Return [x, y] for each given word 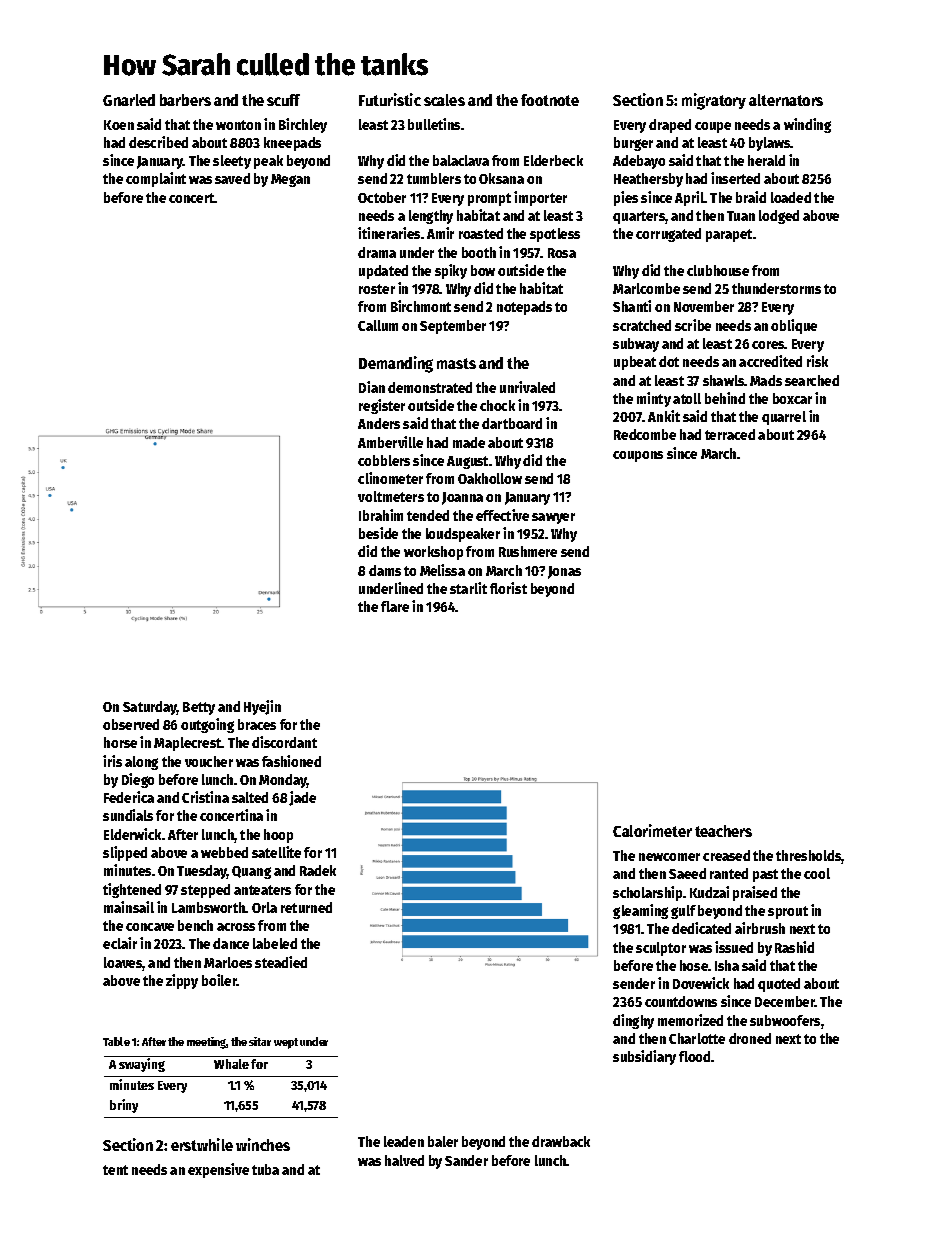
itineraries [389, 233]
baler [443, 1141]
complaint [156, 179]
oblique [794, 326]
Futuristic [390, 99]
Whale [231, 1064]
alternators [786, 100]
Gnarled [129, 100]
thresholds [808, 855]
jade [302, 798]
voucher [209, 761]
